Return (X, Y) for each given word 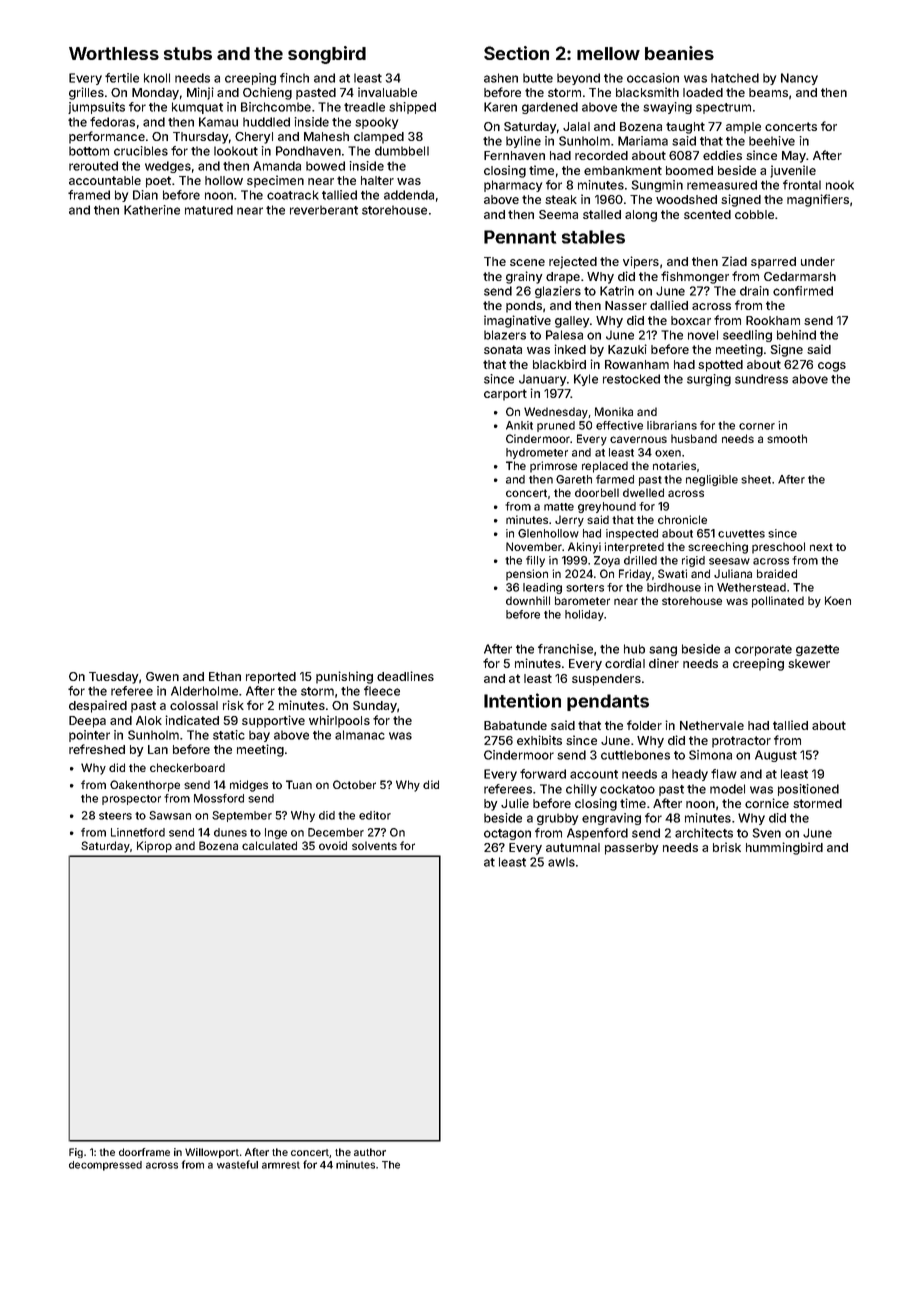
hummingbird (784, 848)
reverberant (324, 210)
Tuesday (113, 678)
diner (664, 663)
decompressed (105, 1166)
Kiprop (154, 847)
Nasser (626, 305)
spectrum (723, 108)
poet (158, 182)
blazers (505, 335)
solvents (374, 845)
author (370, 1152)
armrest (281, 1165)
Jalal (576, 126)
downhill (528, 600)
